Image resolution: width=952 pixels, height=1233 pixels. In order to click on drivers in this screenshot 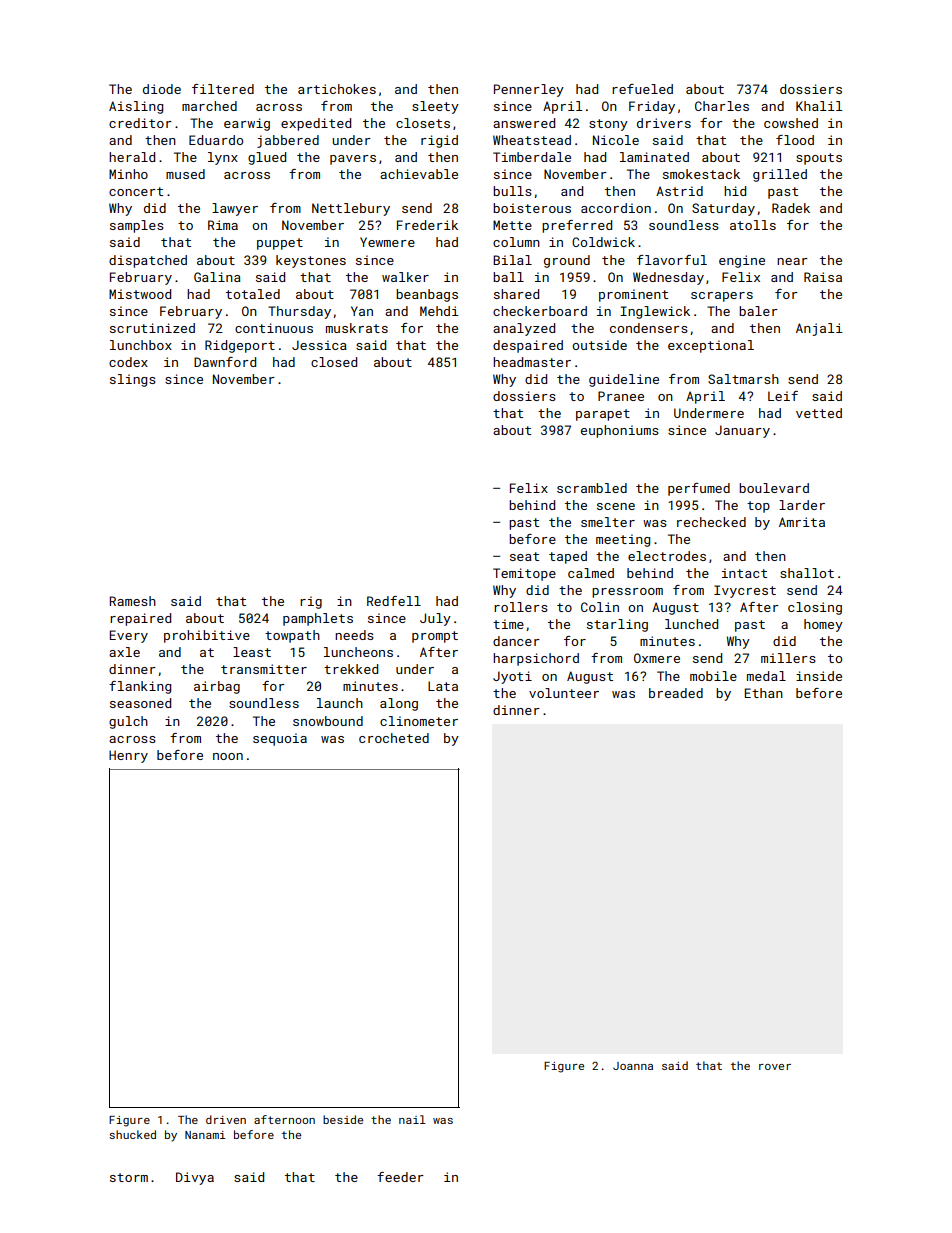, I will do `click(664, 123)`.
